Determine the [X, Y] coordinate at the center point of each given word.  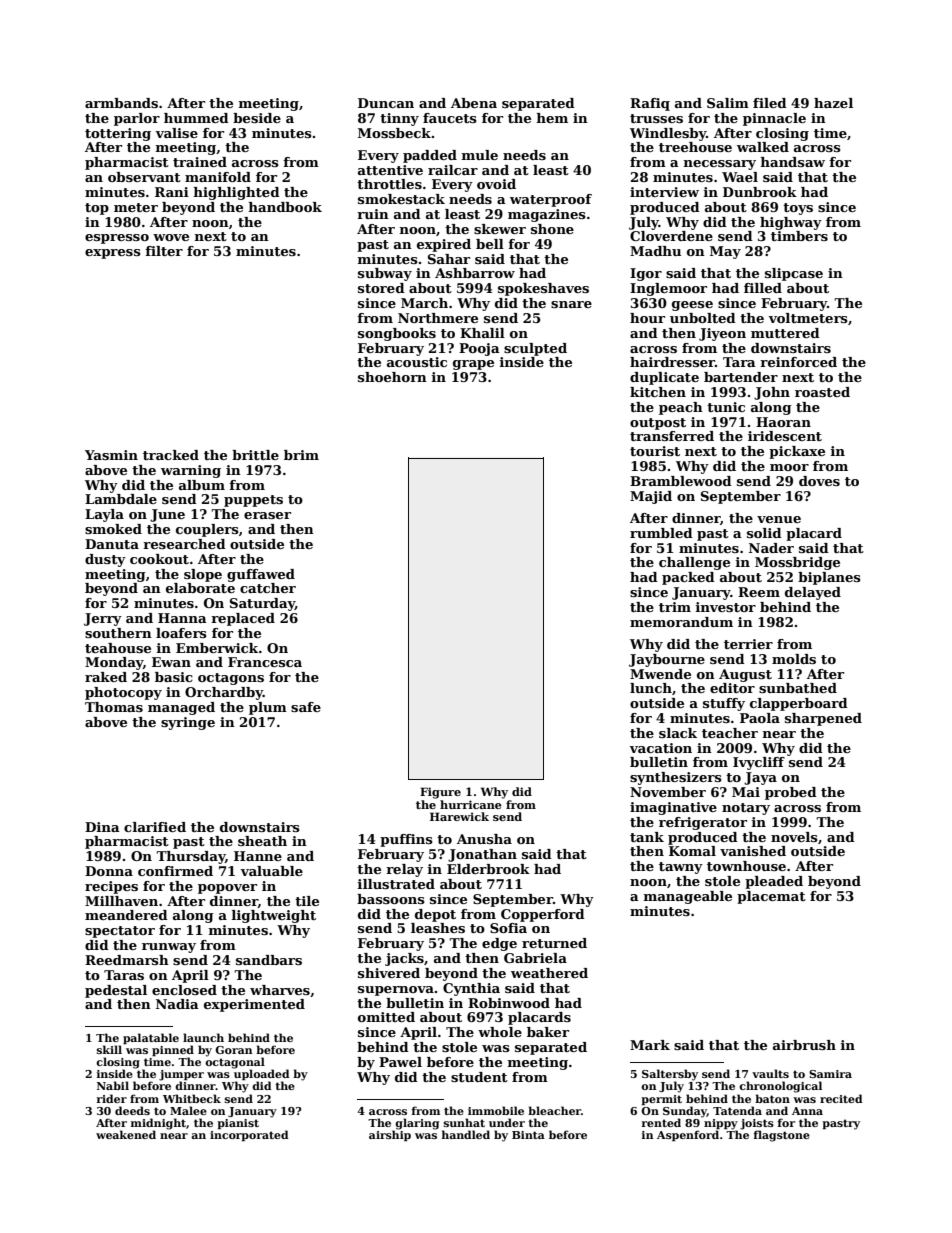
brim [301, 455]
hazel [833, 103]
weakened [126, 1134]
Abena [474, 103]
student [479, 1077]
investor [726, 607]
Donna [109, 871]
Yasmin [111, 455]
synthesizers [676, 778]
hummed [196, 118]
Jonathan [482, 855]
